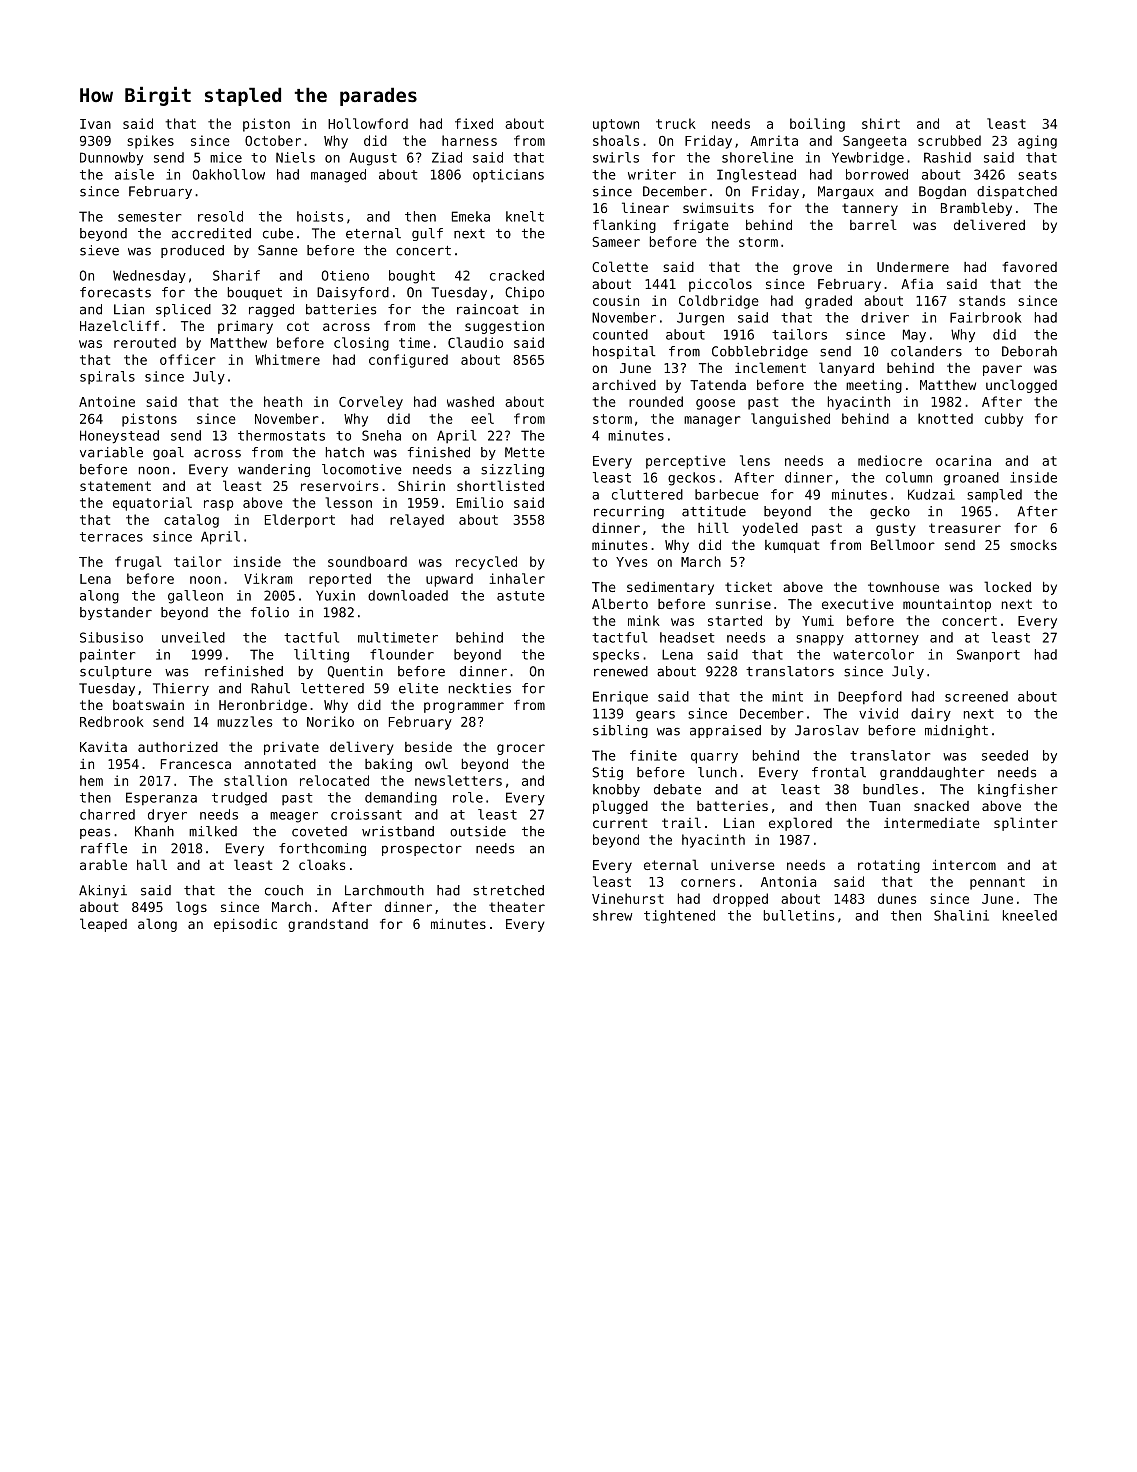 Image resolution: width=1137 pixels, height=1472 pixels. Describe the element at coordinates (150, 142) in the page. I see `spikes` at that location.
